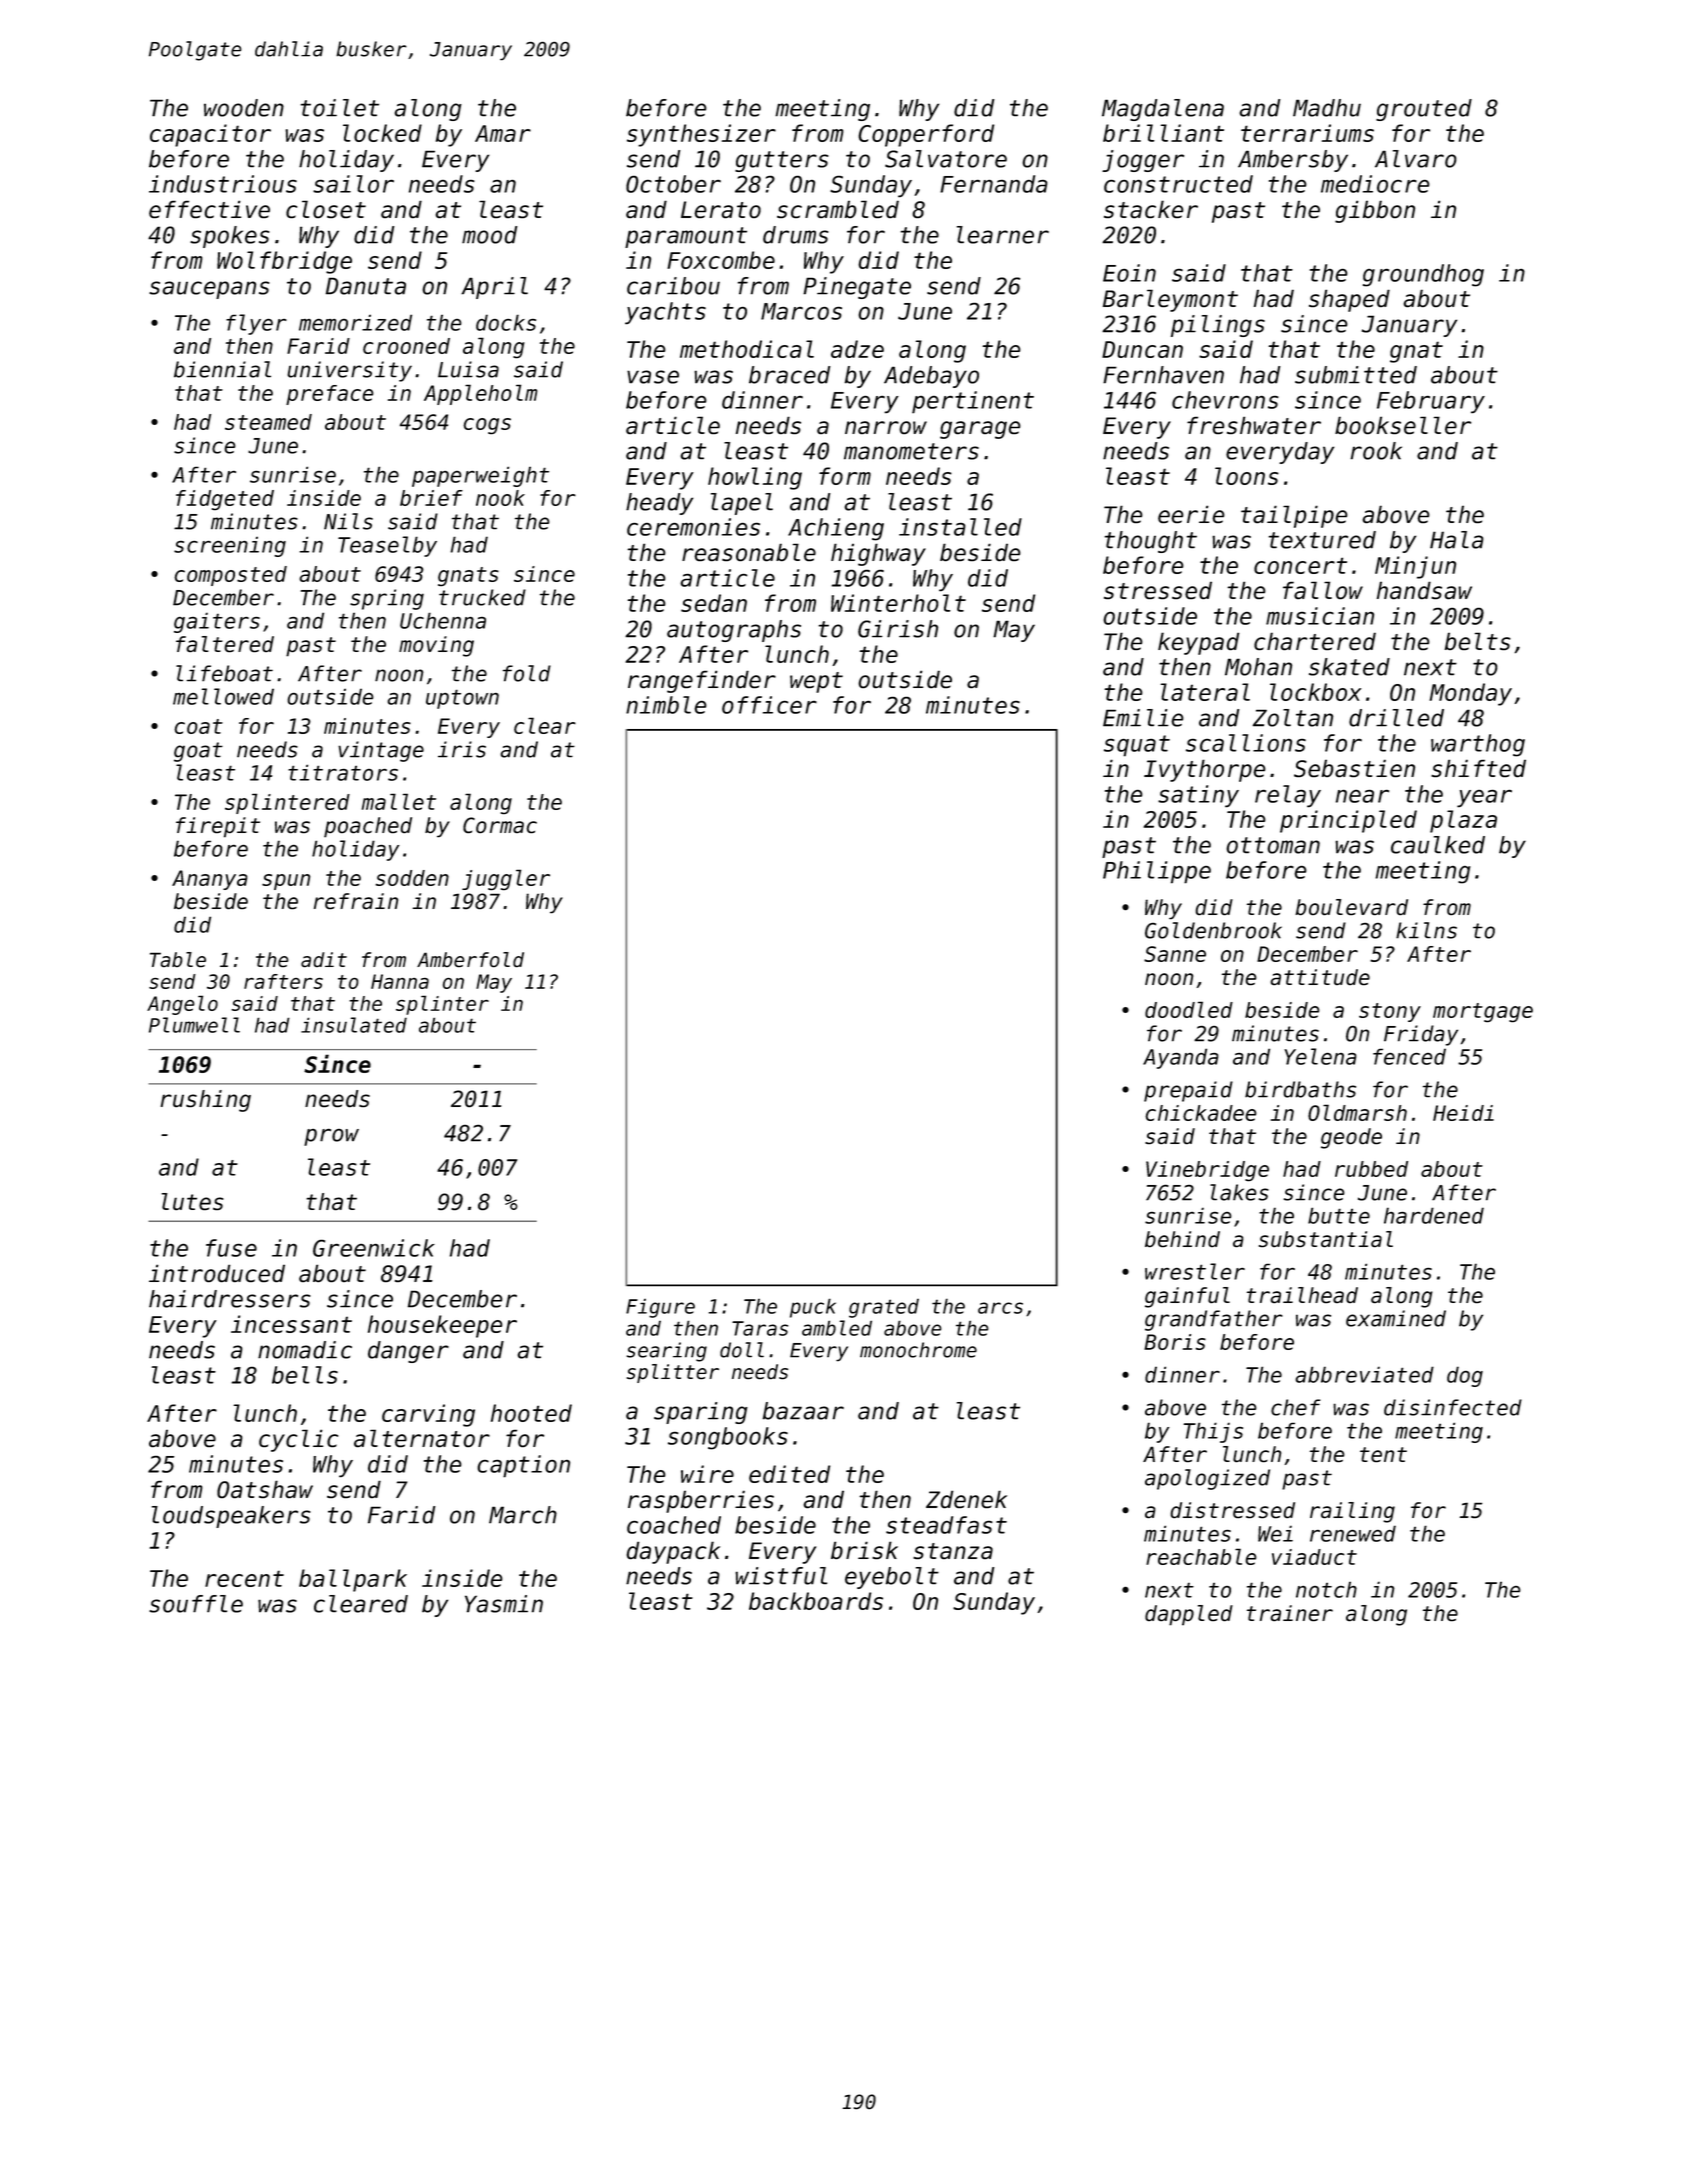  What do you see at coordinates (960, 527) in the document?
I see `installed` at bounding box center [960, 527].
